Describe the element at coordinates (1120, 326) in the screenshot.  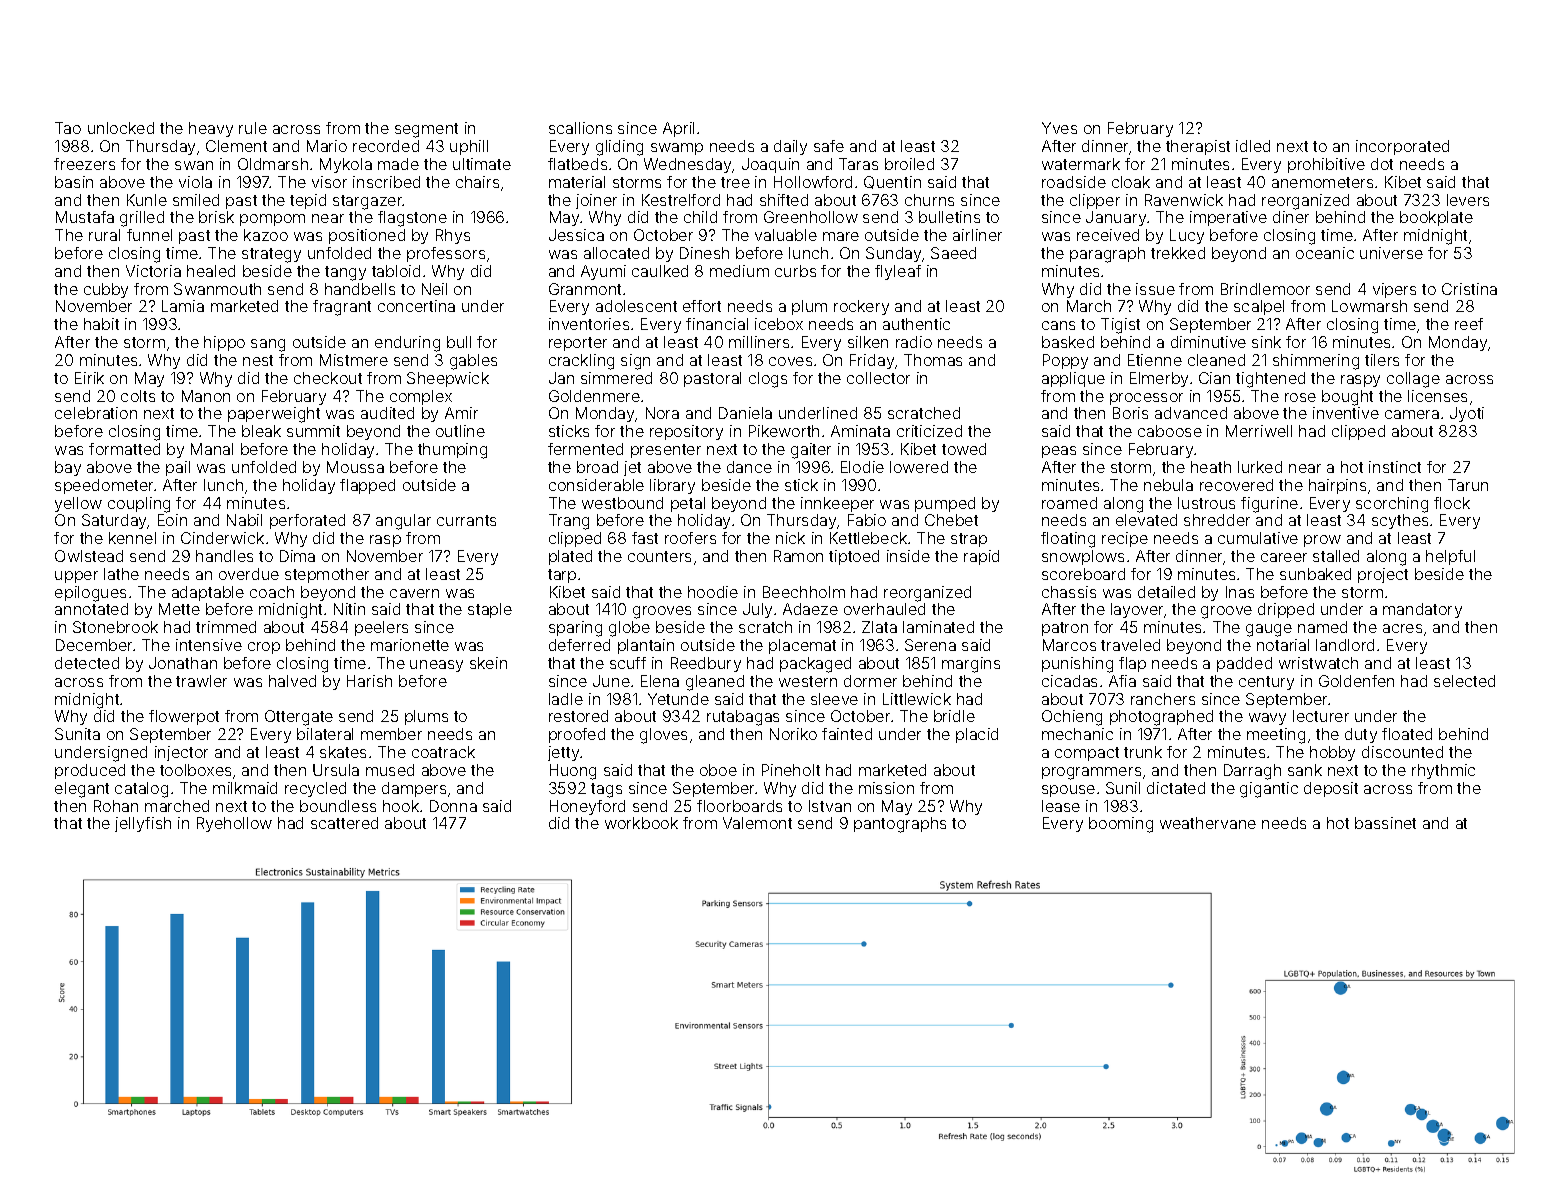
I see `Tigist` at that location.
